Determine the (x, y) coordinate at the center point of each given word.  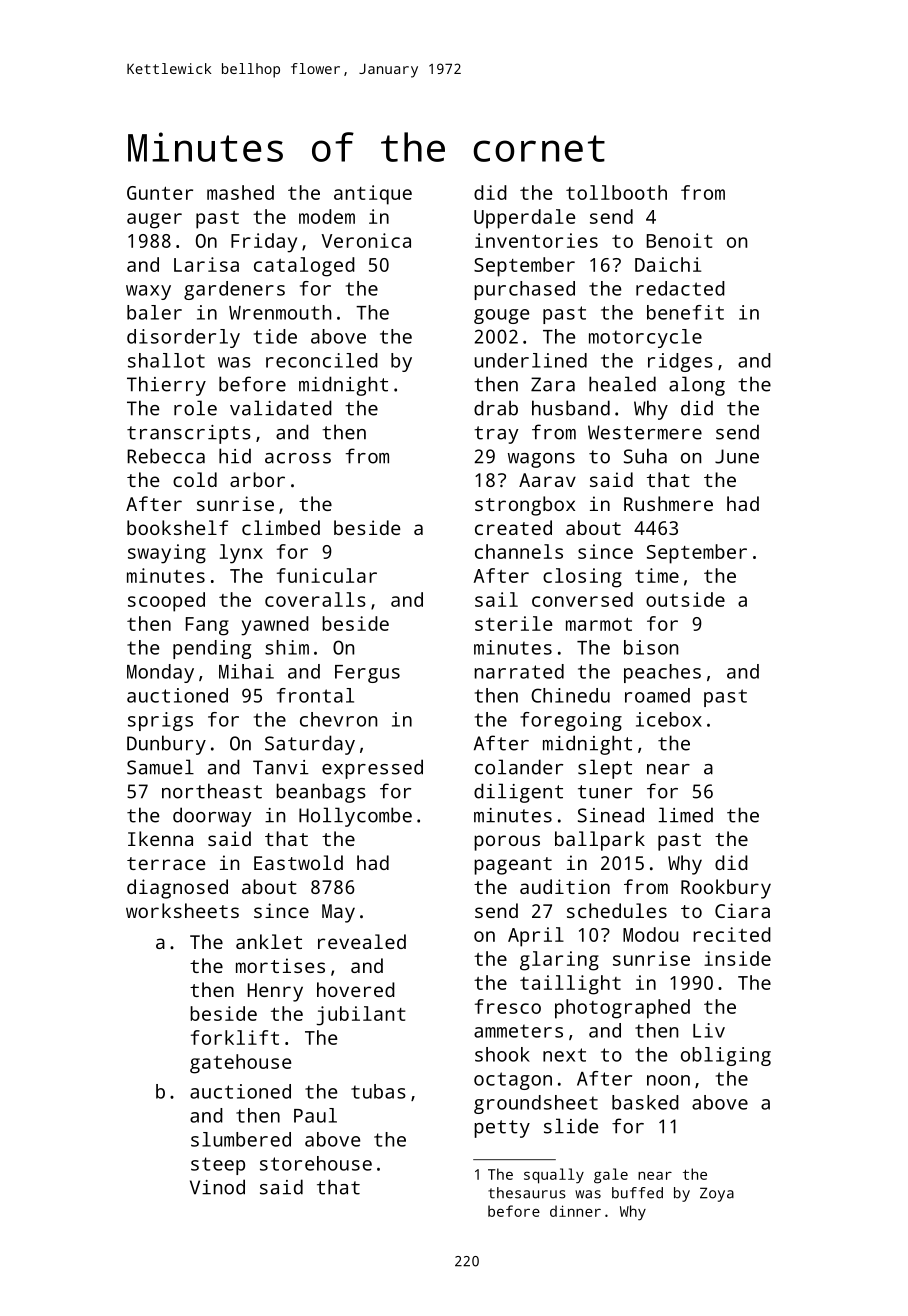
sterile (513, 623)
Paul (315, 1115)
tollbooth (616, 192)
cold (195, 479)
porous (507, 843)
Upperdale (524, 219)
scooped (166, 602)
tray (496, 435)
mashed (240, 192)
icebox (669, 719)
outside (685, 599)
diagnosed (177, 889)
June (737, 456)
